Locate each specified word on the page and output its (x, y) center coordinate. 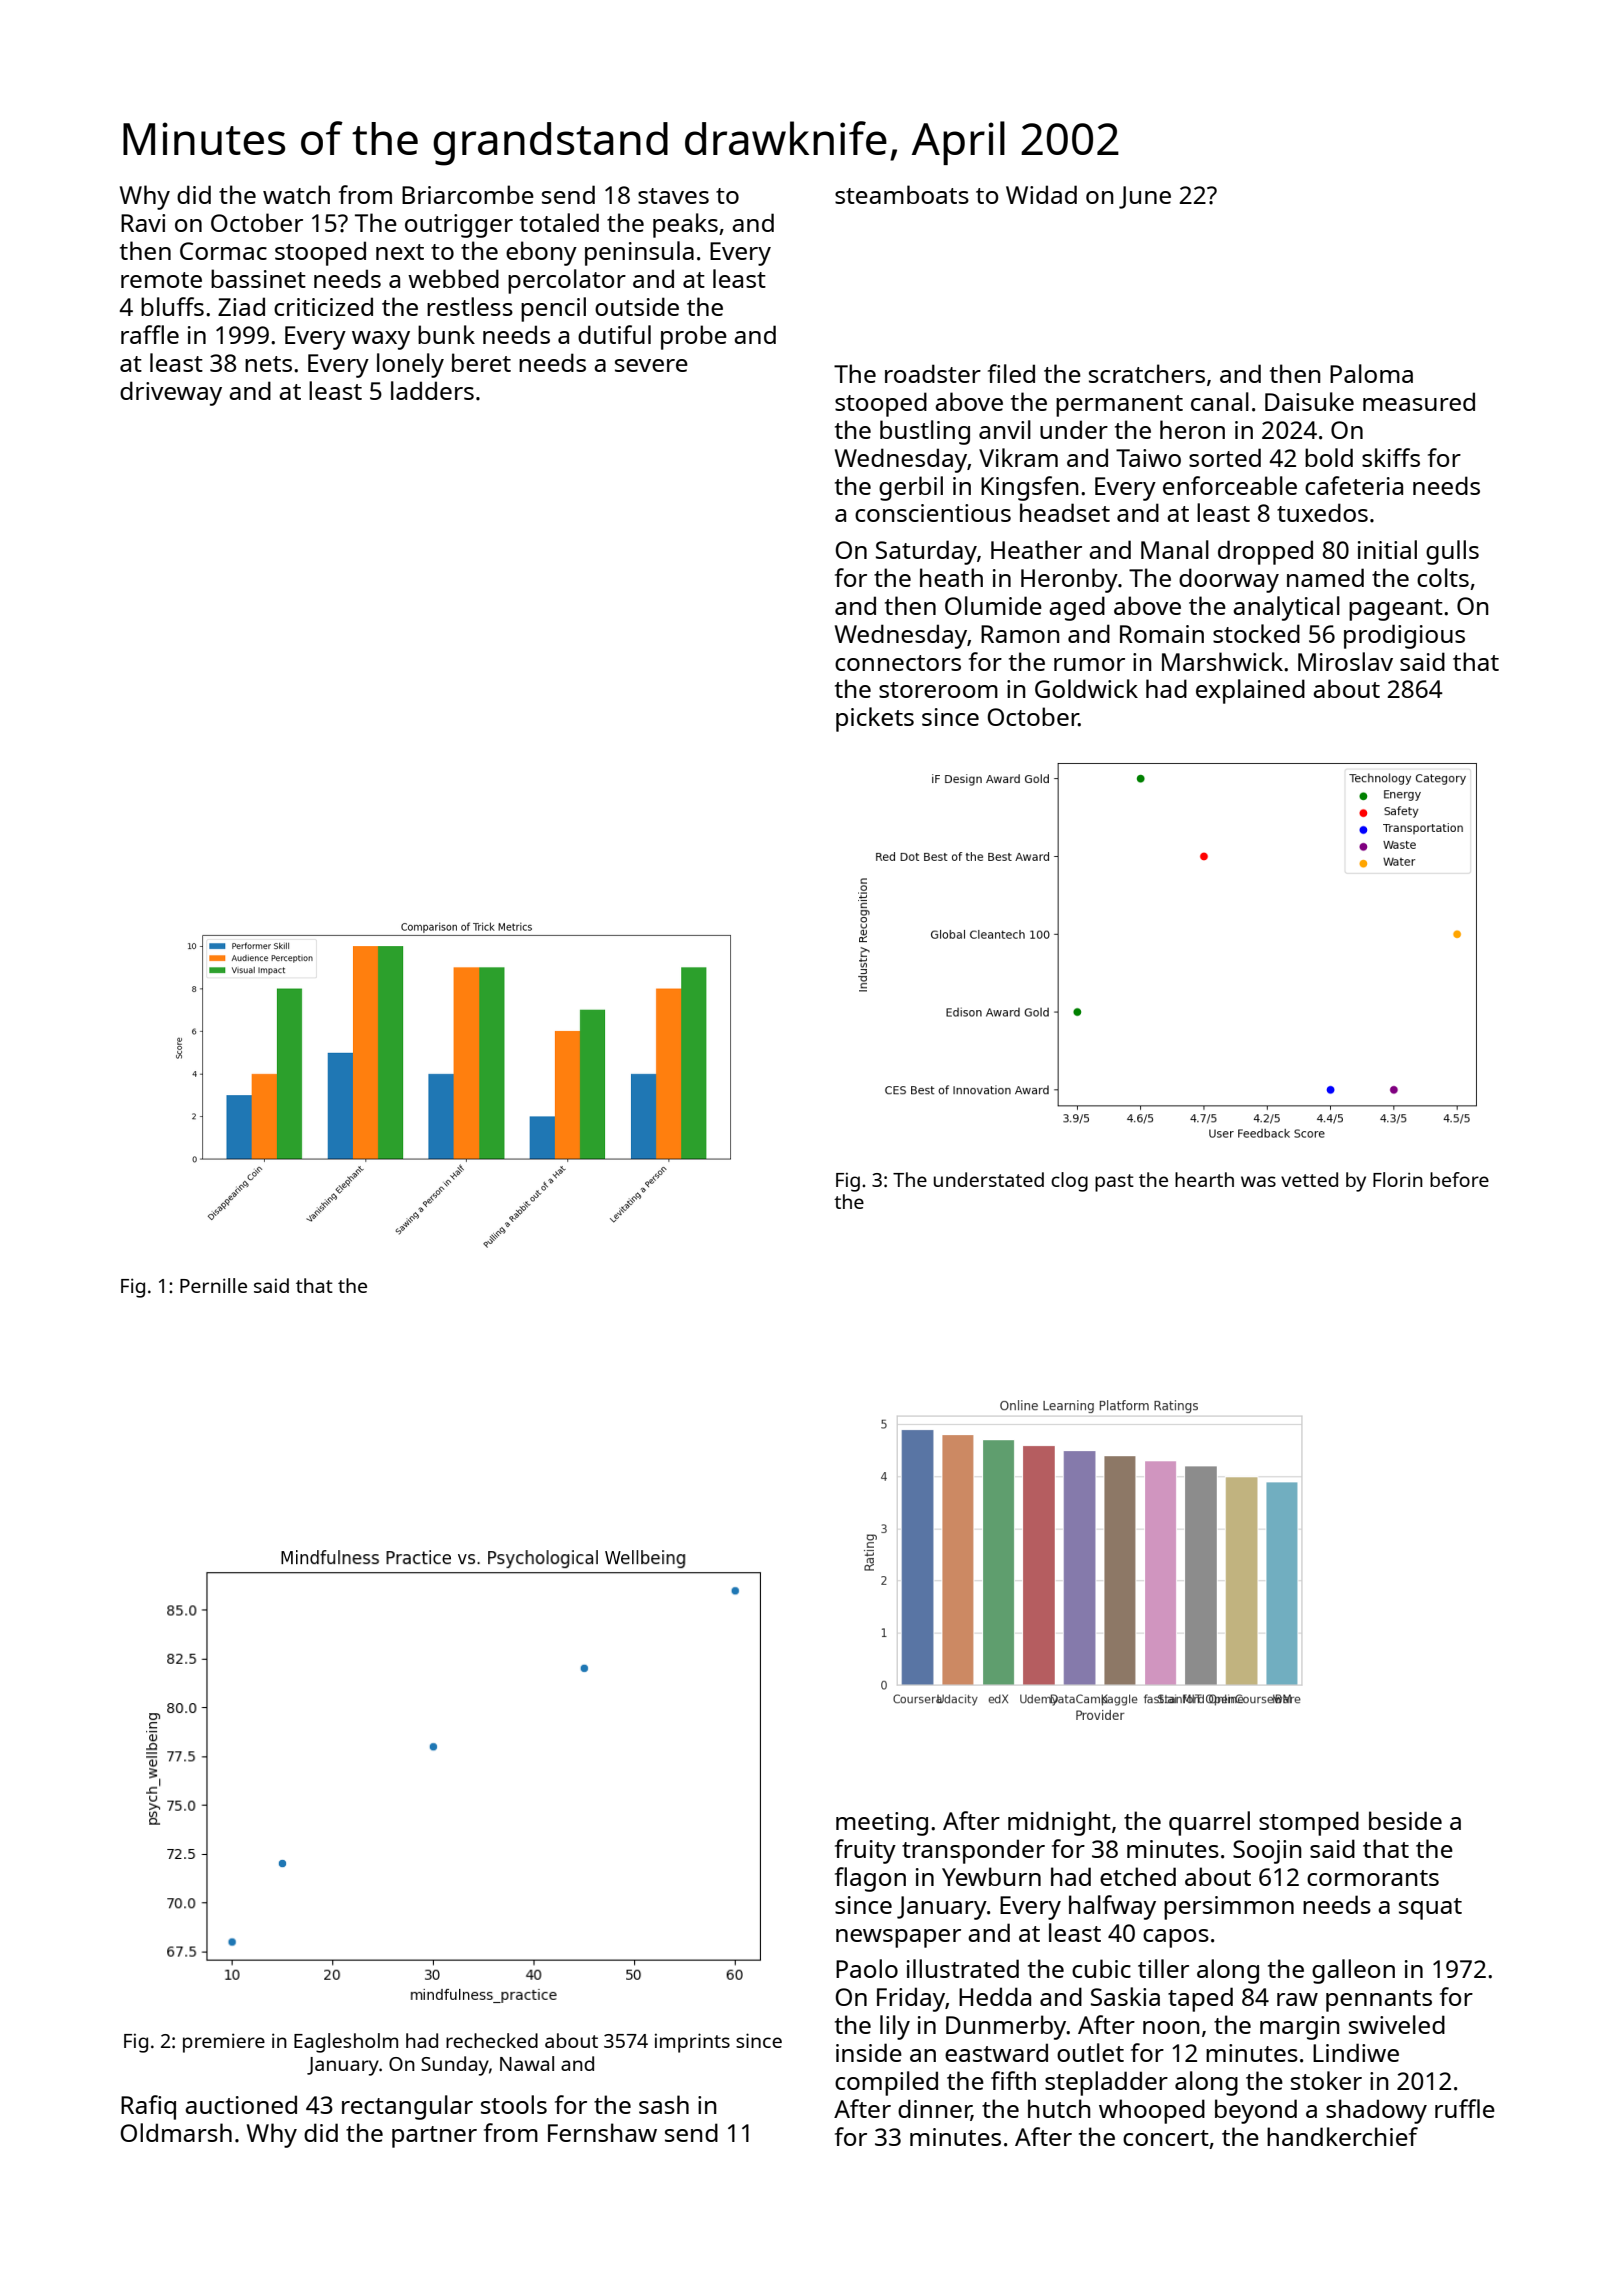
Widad (1041, 194)
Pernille (213, 1285)
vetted (1309, 1179)
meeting (882, 1824)
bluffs (172, 306)
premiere (224, 2043)
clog (1069, 1182)
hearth (1204, 1179)
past (1114, 1183)
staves (673, 196)
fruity (865, 1851)
